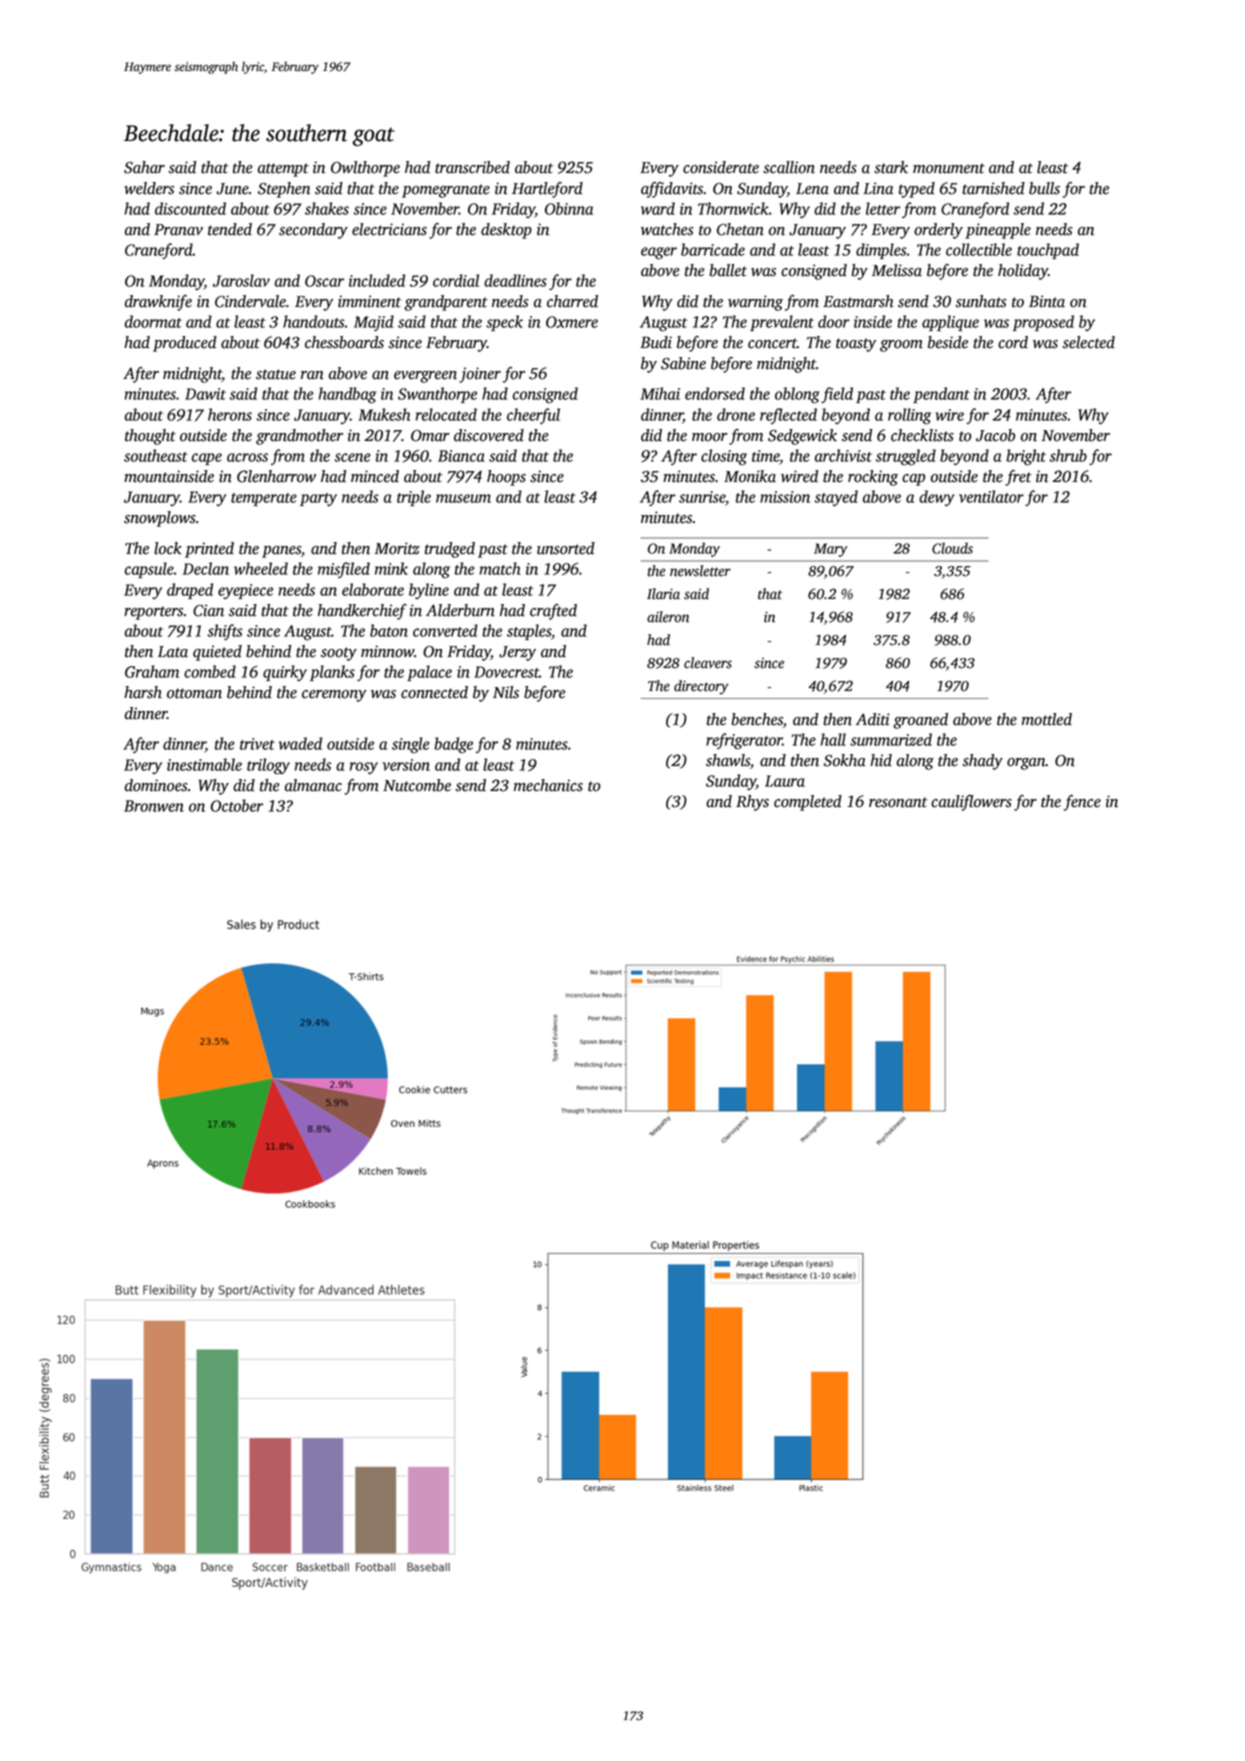  What do you see at coordinates (1068, 455) in the document?
I see `shrub` at bounding box center [1068, 455].
